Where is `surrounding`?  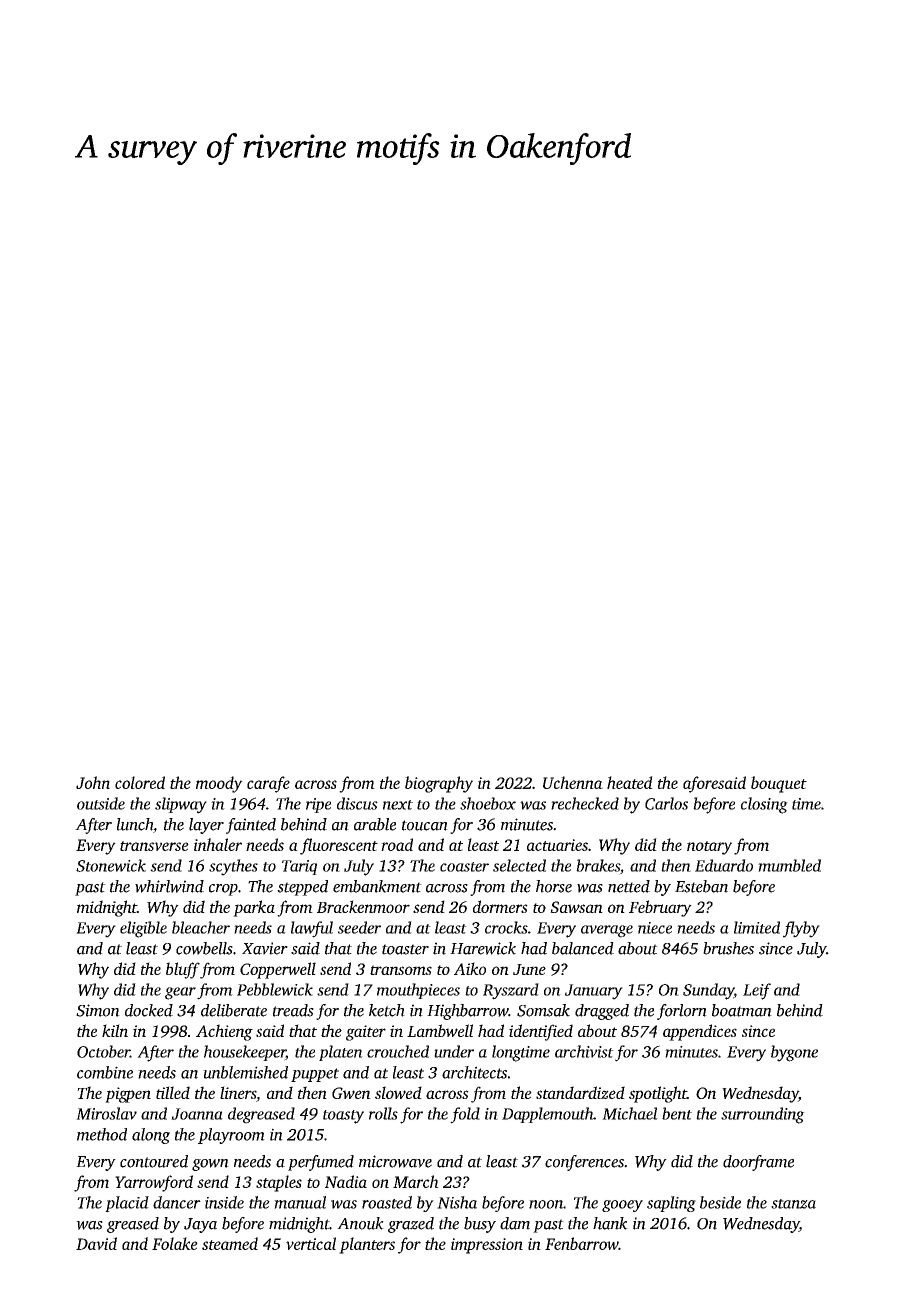
surrounding is located at coordinates (763, 1115).
